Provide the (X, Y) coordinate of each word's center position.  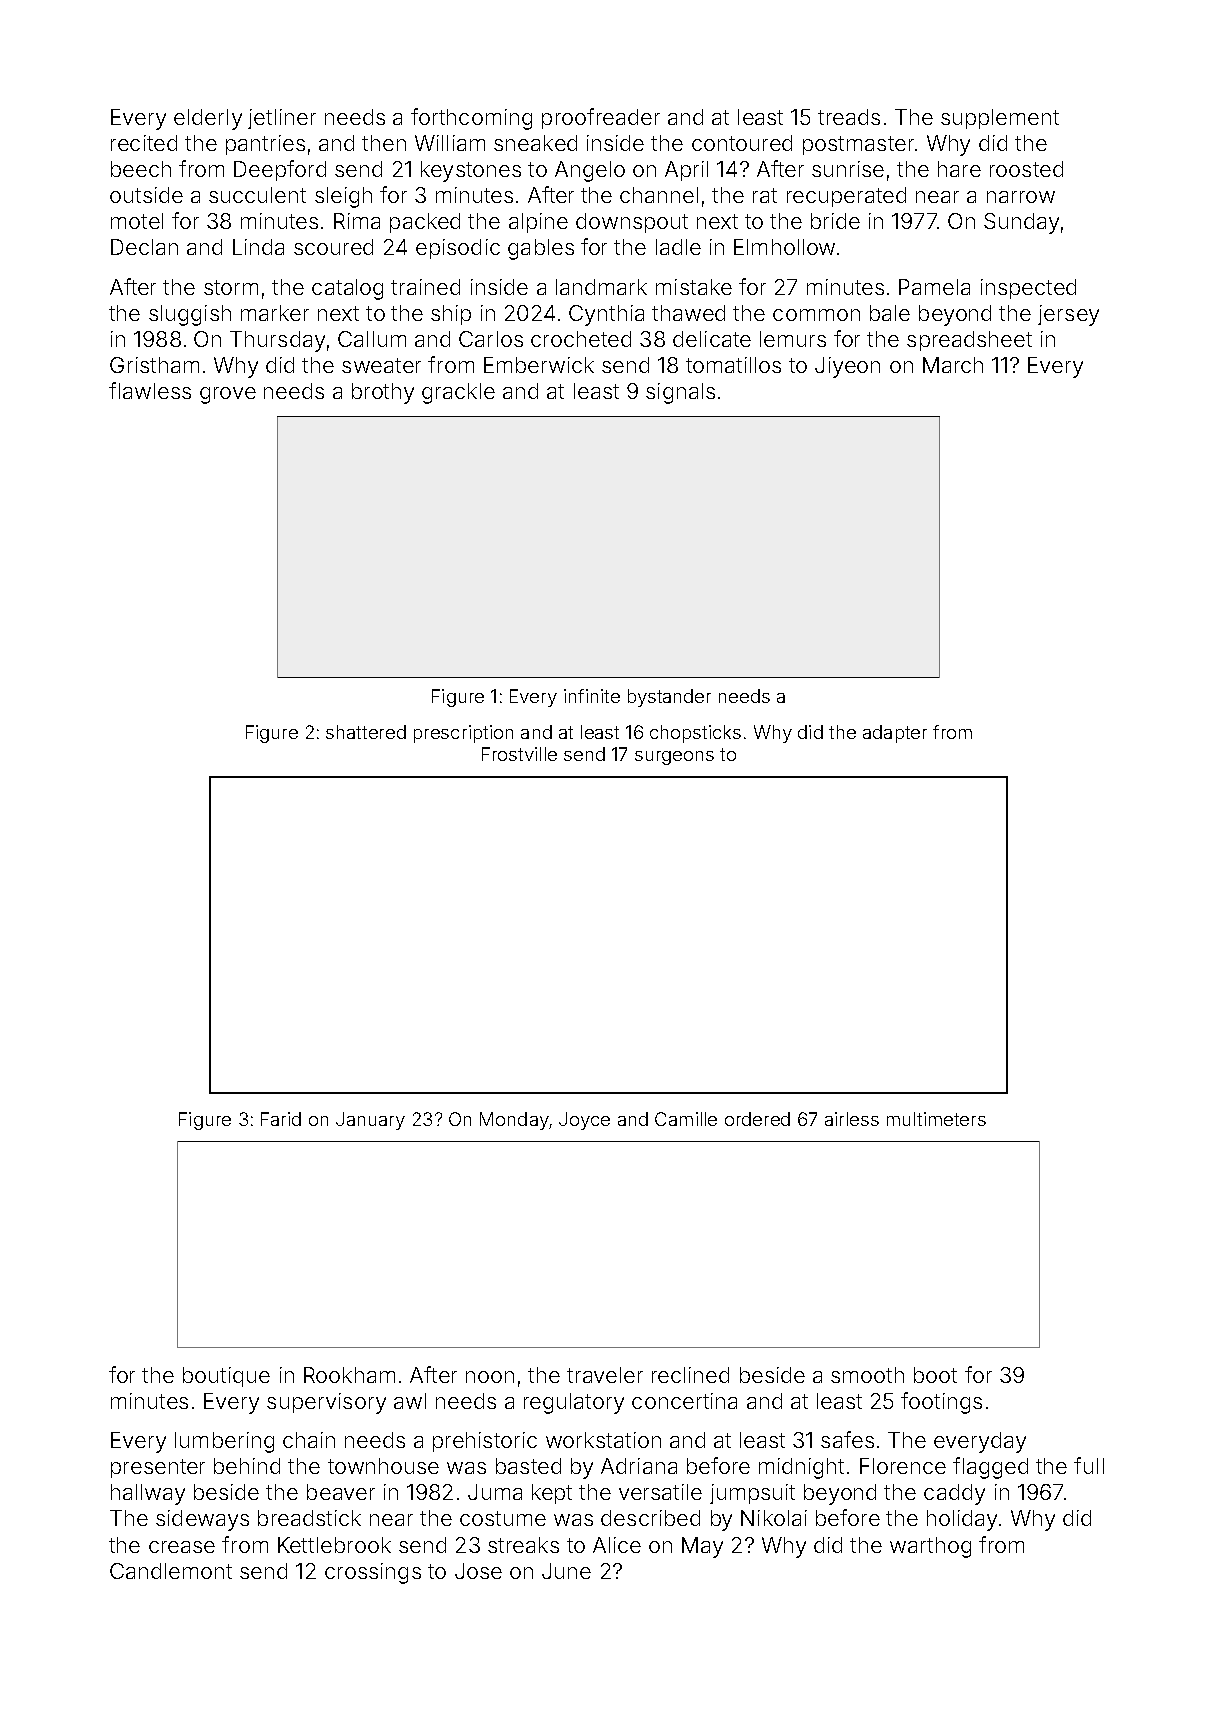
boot (935, 1375)
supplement (1000, 119)
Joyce (584, 1121)
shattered (366, 732)
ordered (757, 1119)
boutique (226, 1377)
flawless (150, 390)
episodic (458, 249)
